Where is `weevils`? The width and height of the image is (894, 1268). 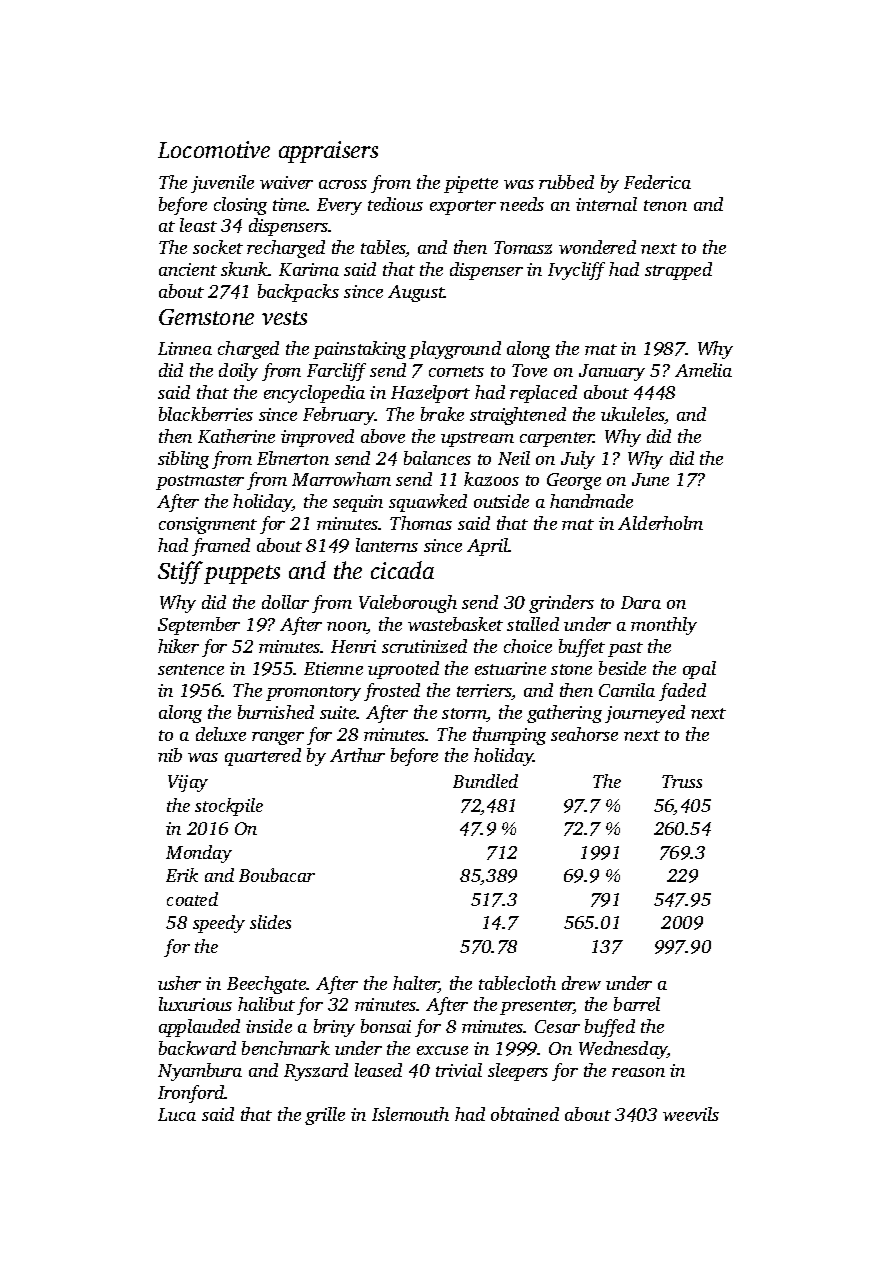
weevils is located at coordinates (691, 1114).
